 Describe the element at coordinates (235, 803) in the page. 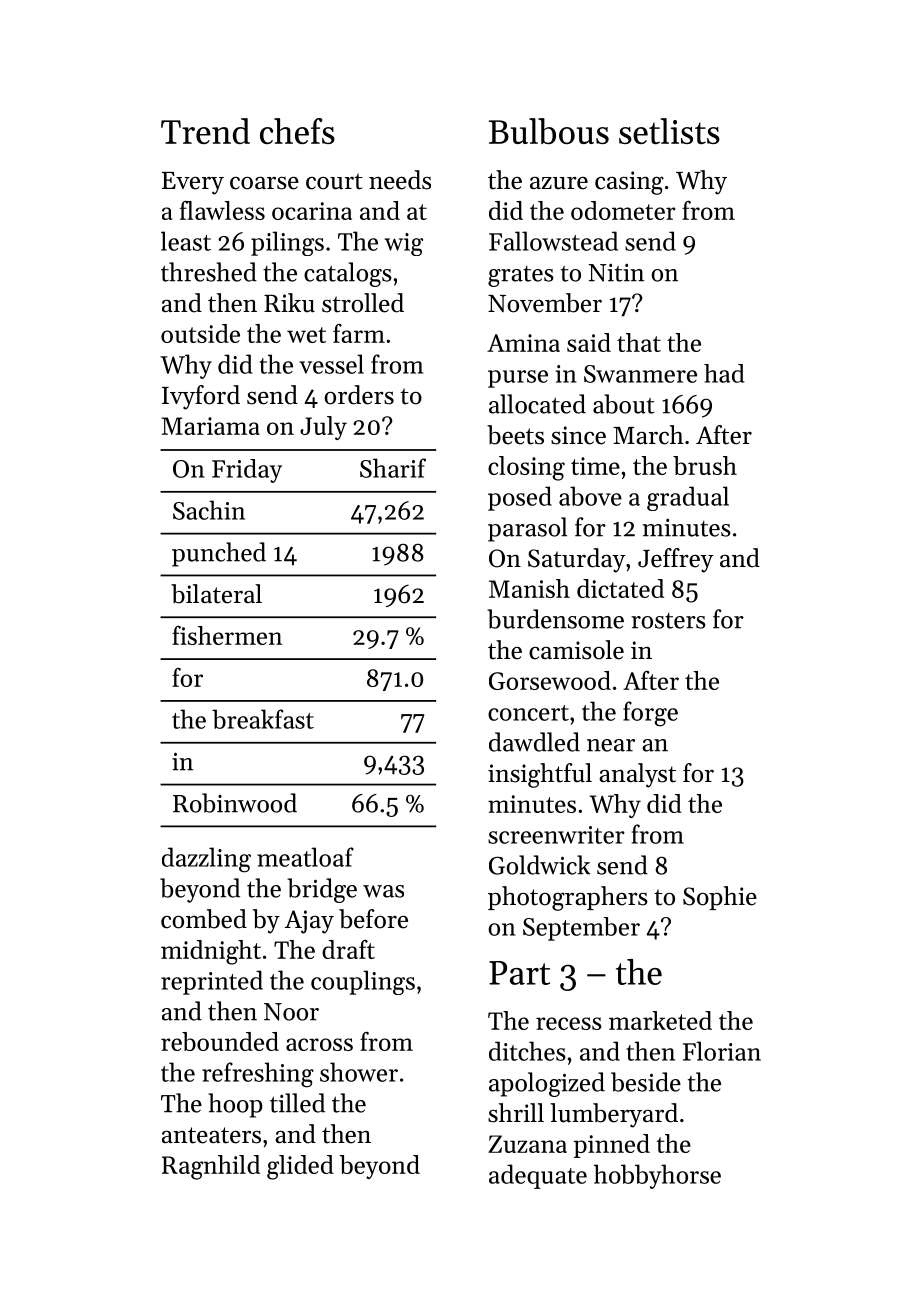

I see `Robinwood` at that location.
